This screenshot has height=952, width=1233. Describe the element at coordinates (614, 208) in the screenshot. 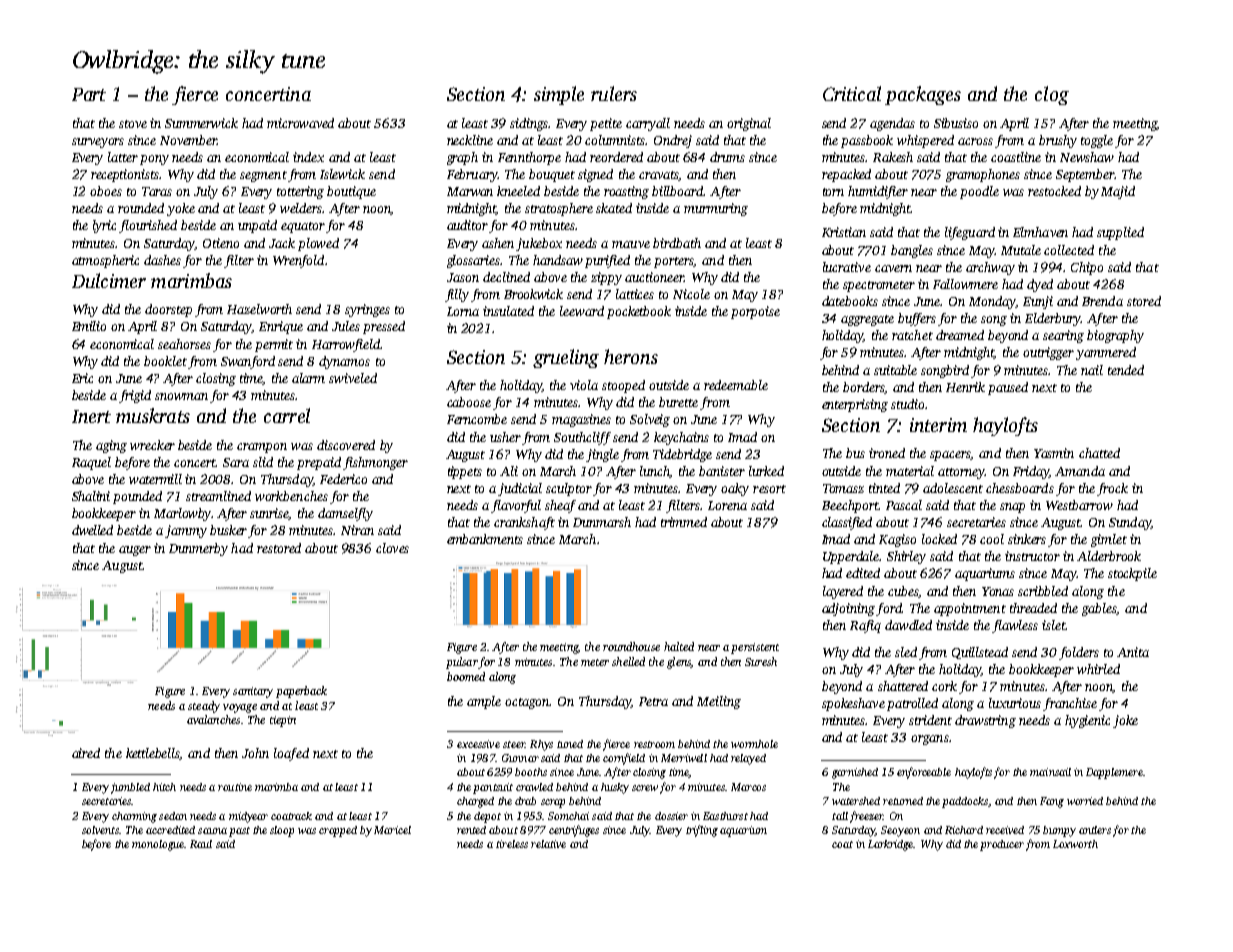

I see `skated` at that location.
